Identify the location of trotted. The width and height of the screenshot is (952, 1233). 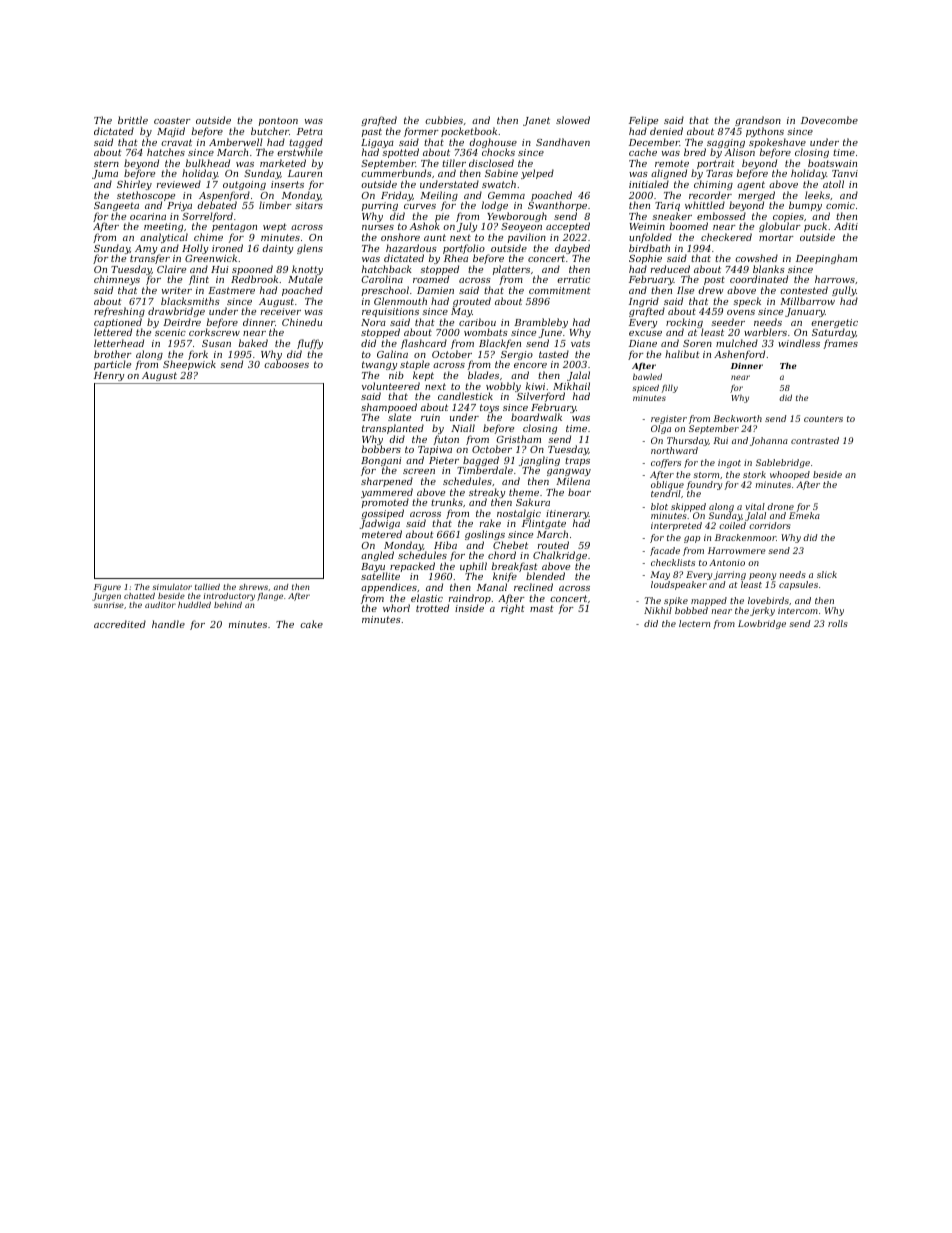
(432, 608).
